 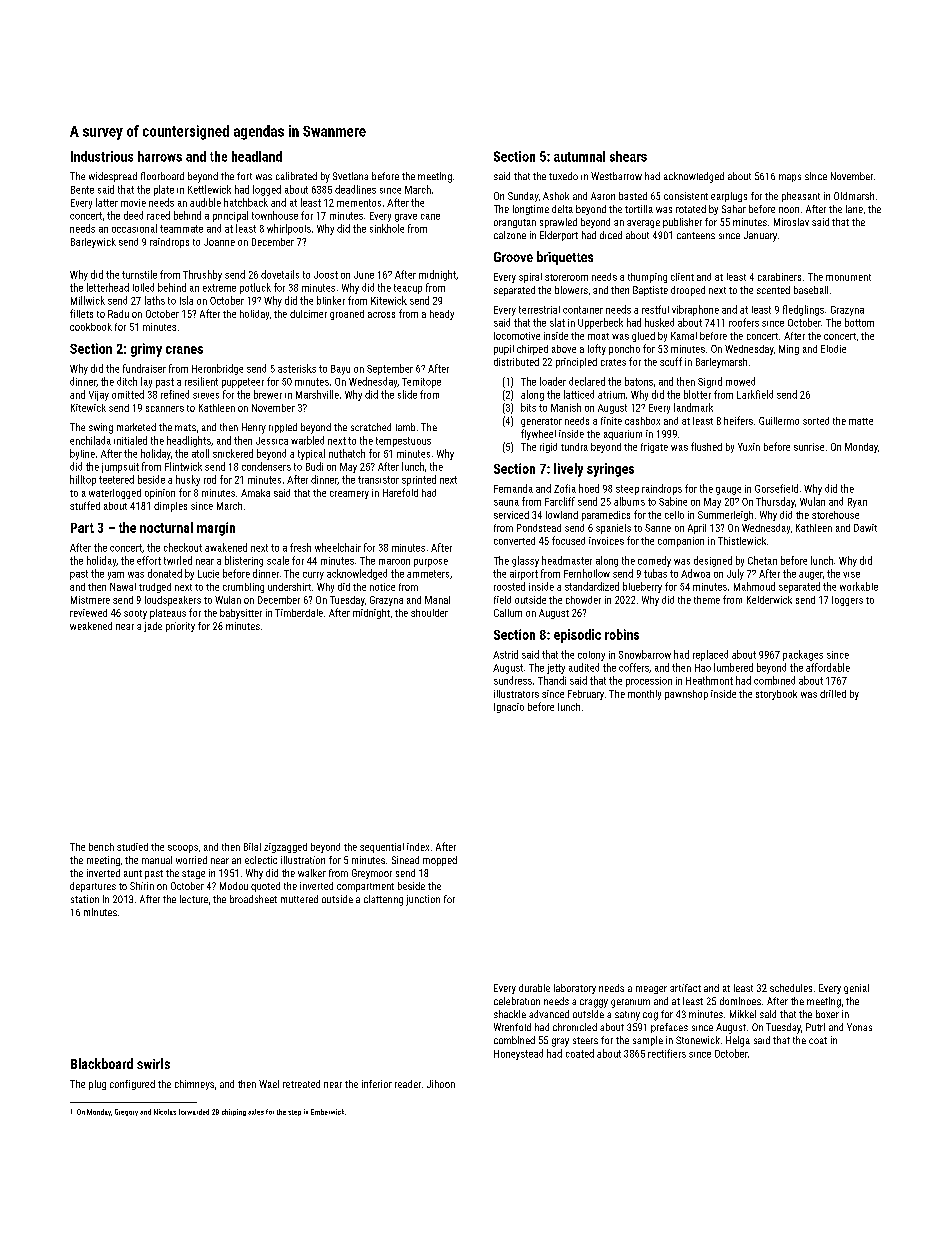 I want to click on Elodie, so click(x=833, y=349).
